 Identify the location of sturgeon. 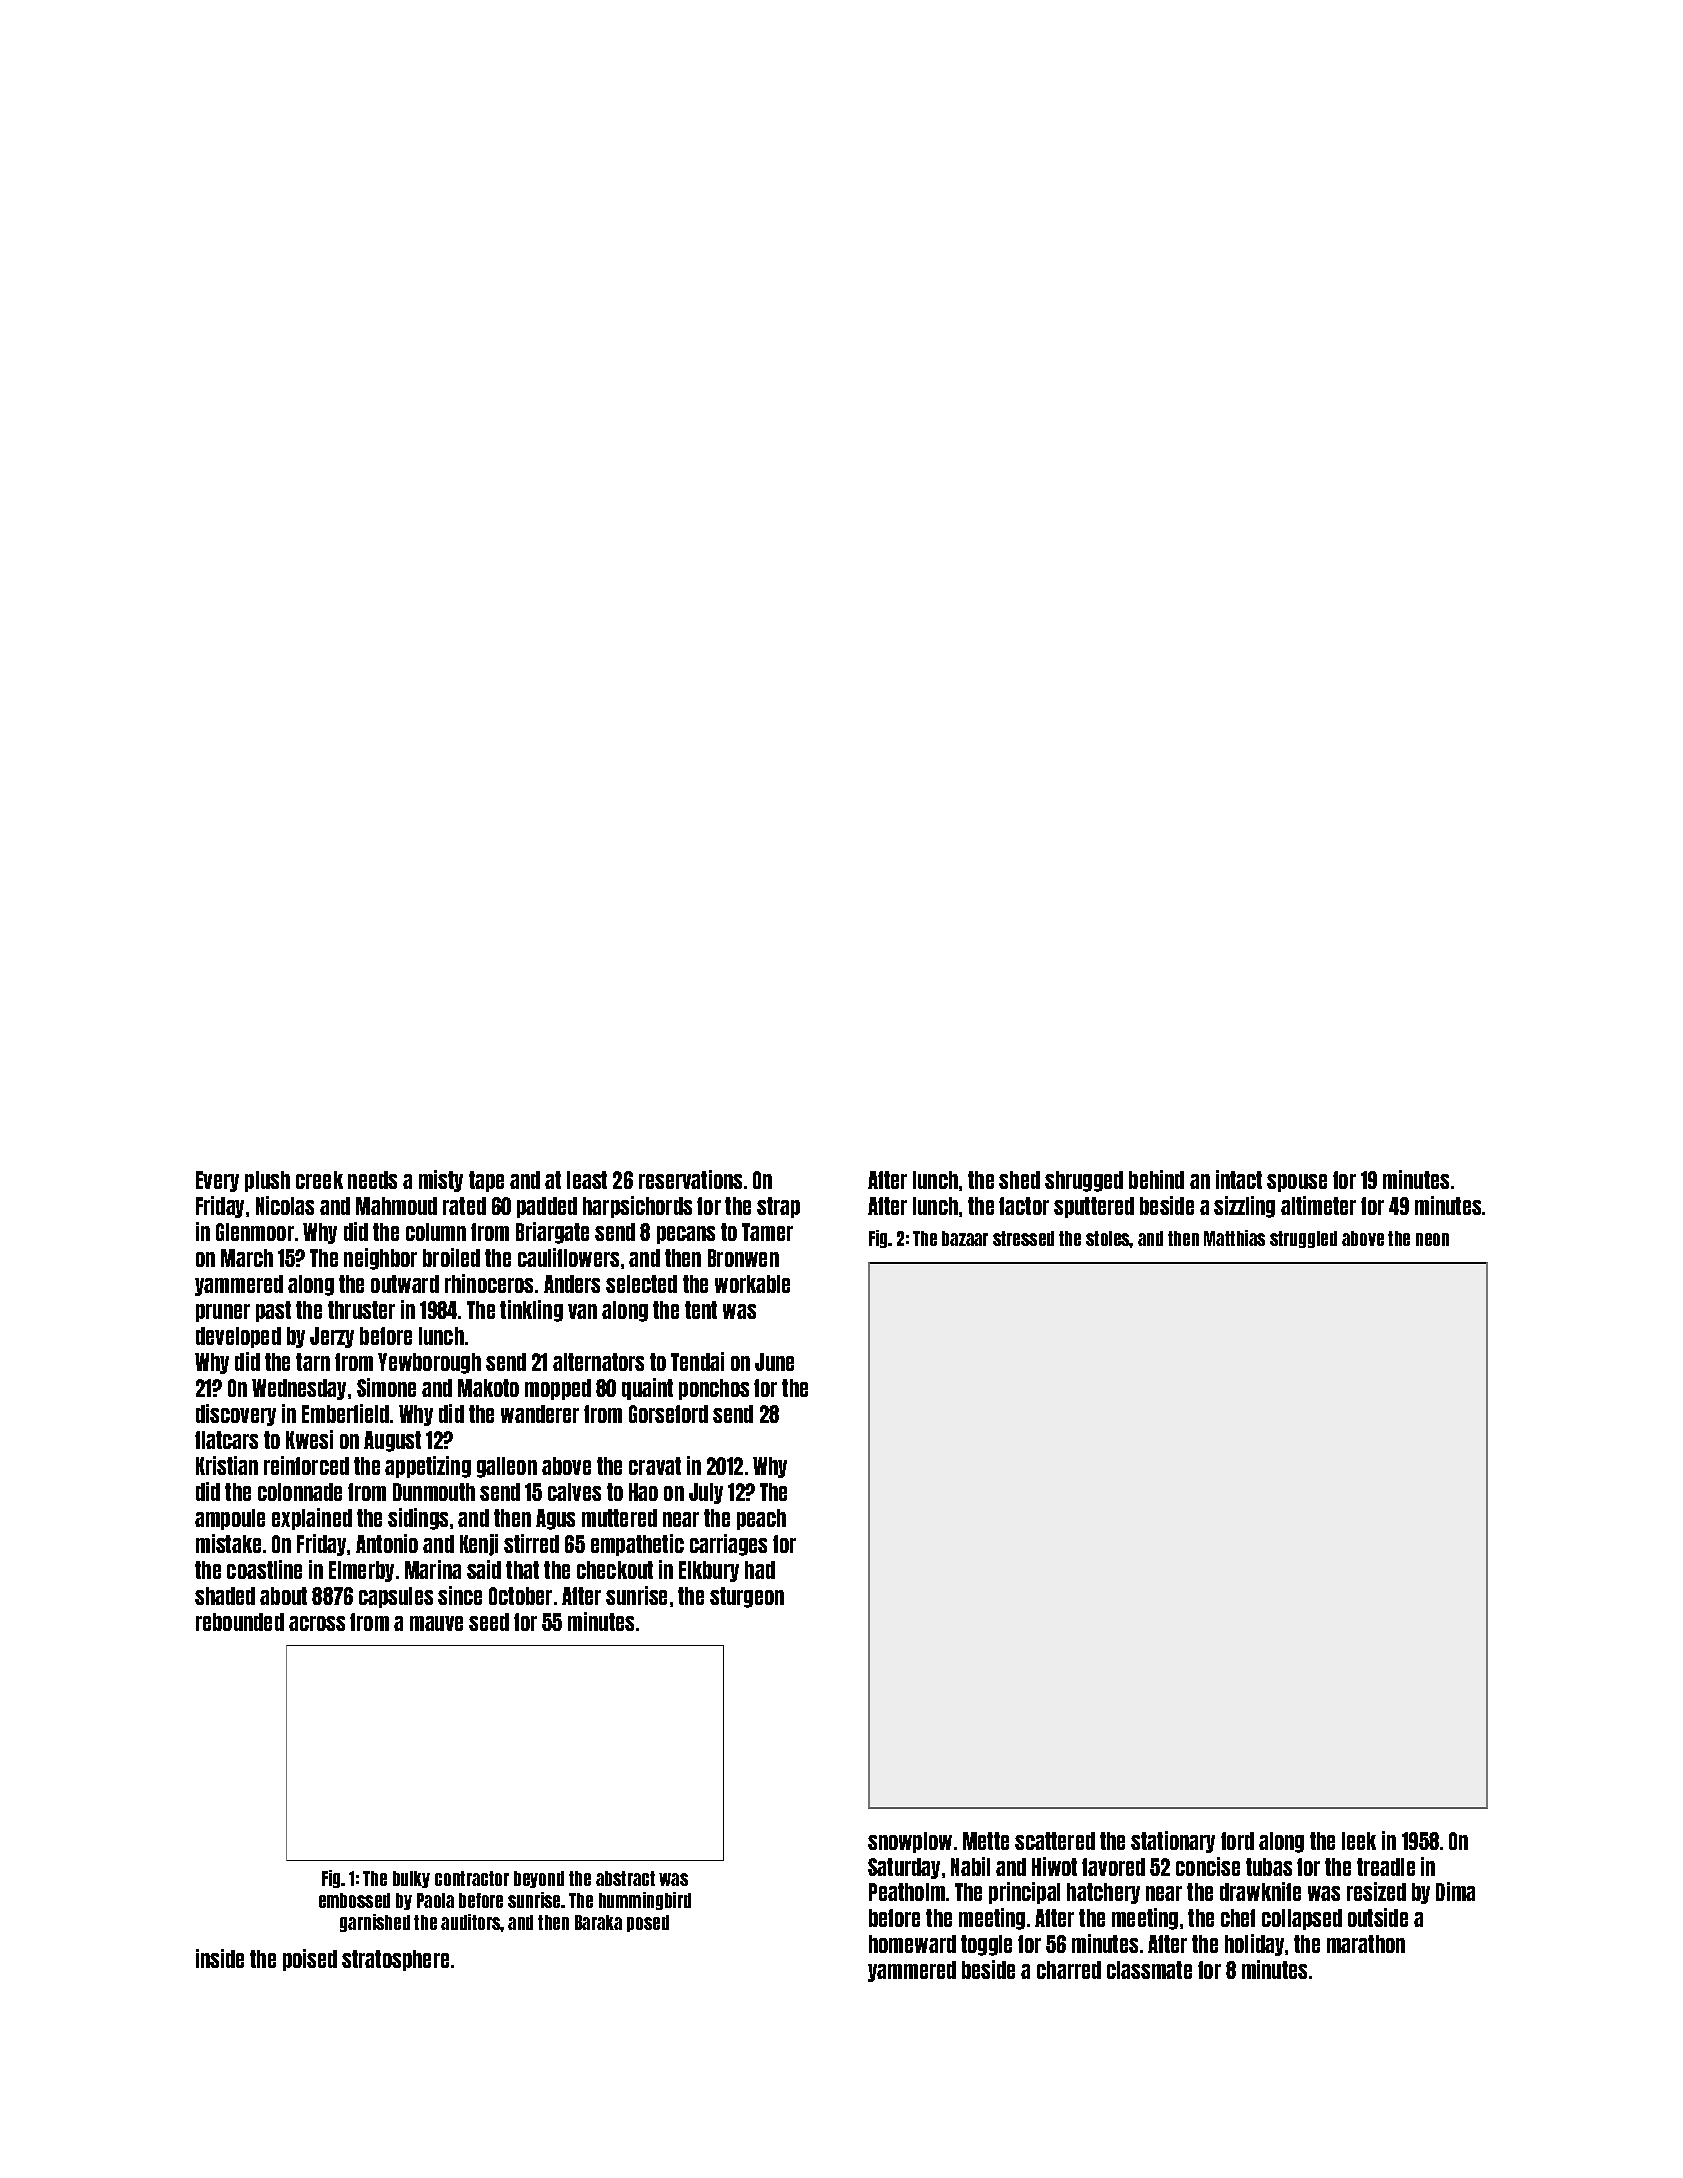
(747, 1597).
